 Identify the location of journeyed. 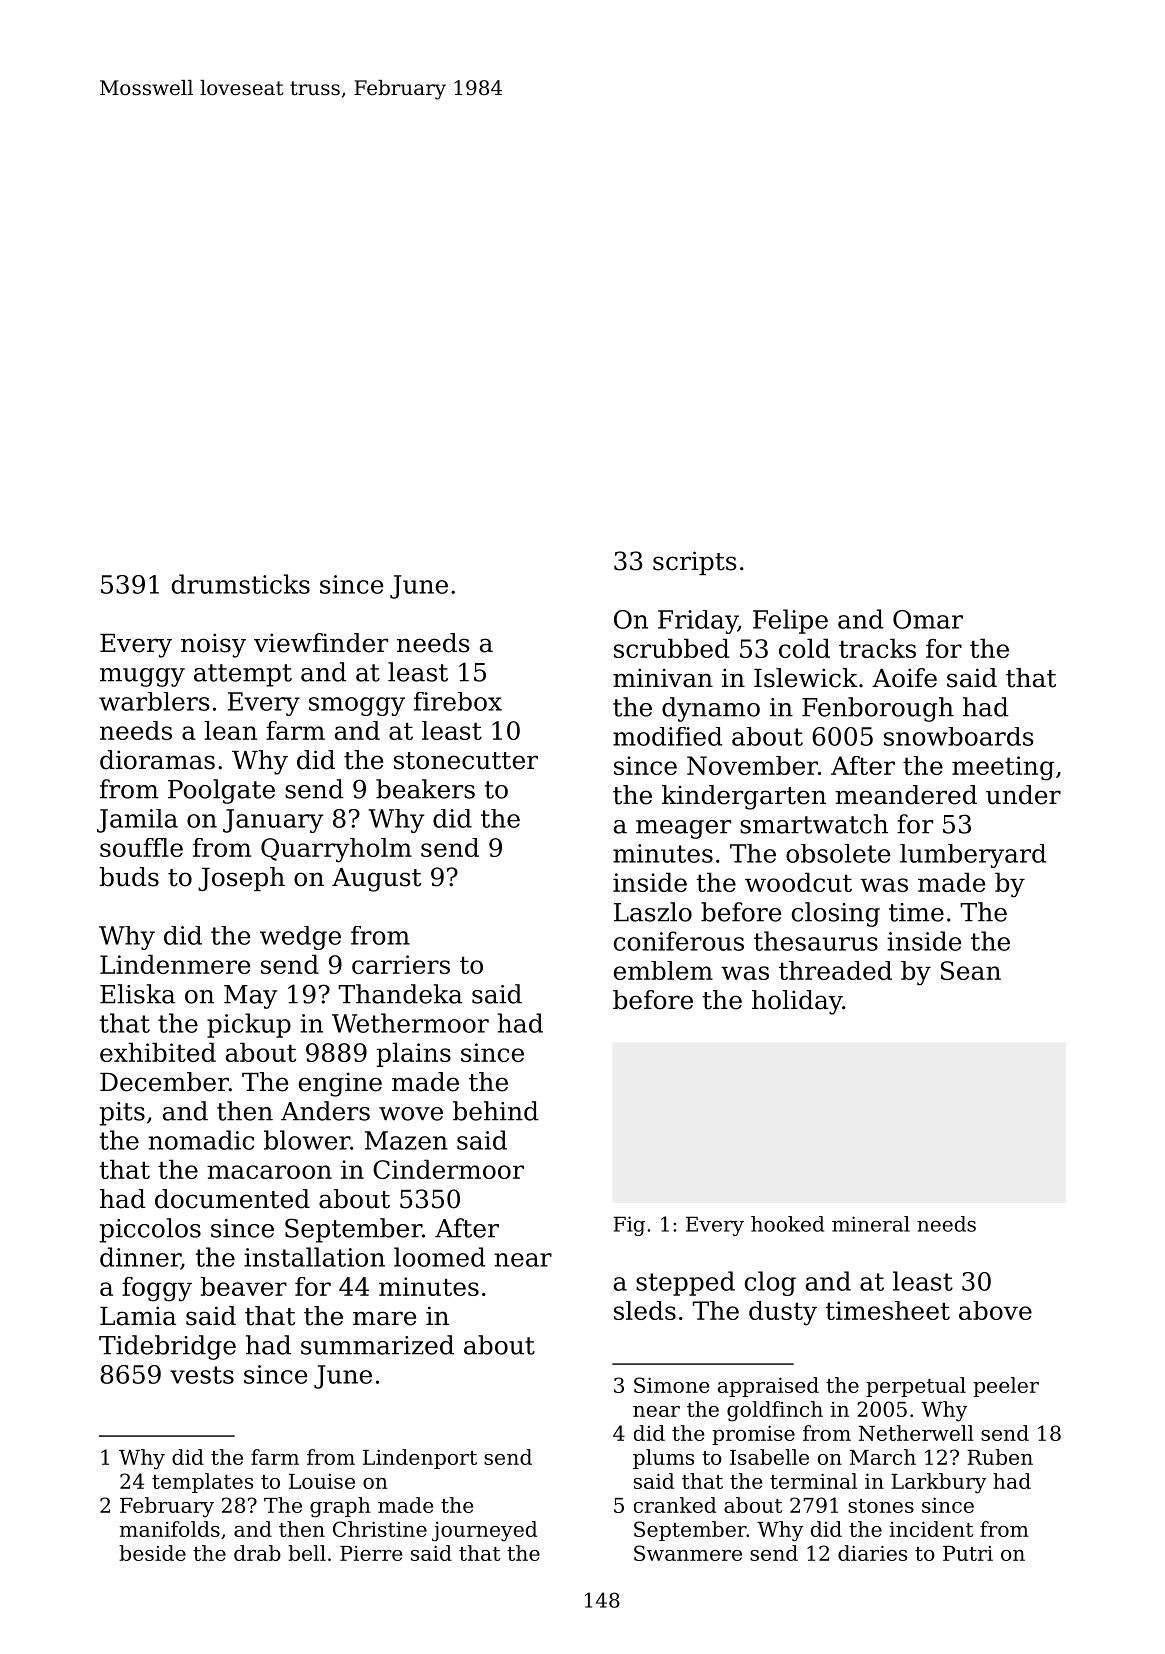
(484, 1531).
